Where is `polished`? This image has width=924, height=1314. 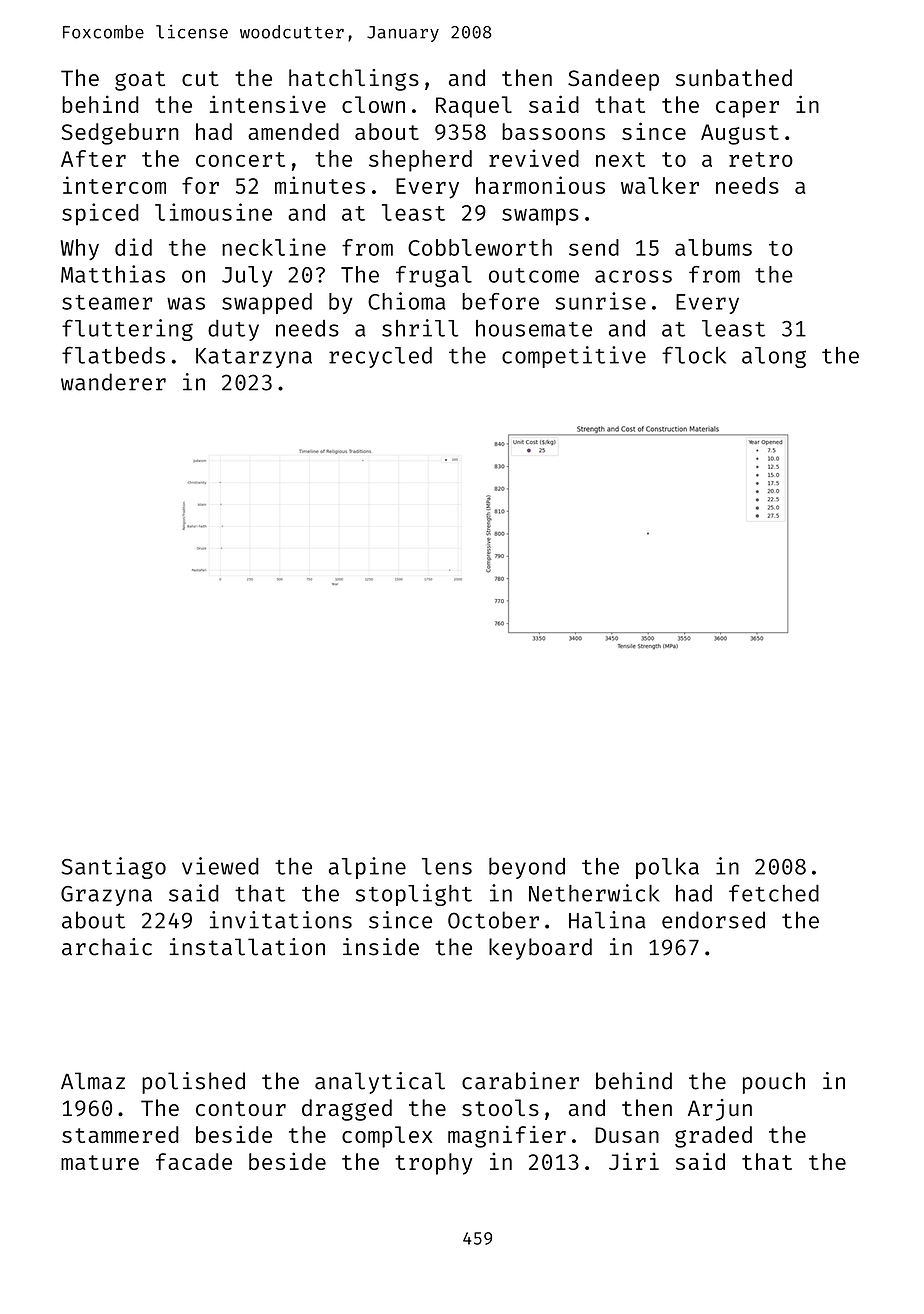
polished is located at coordinates (193, 1083).
